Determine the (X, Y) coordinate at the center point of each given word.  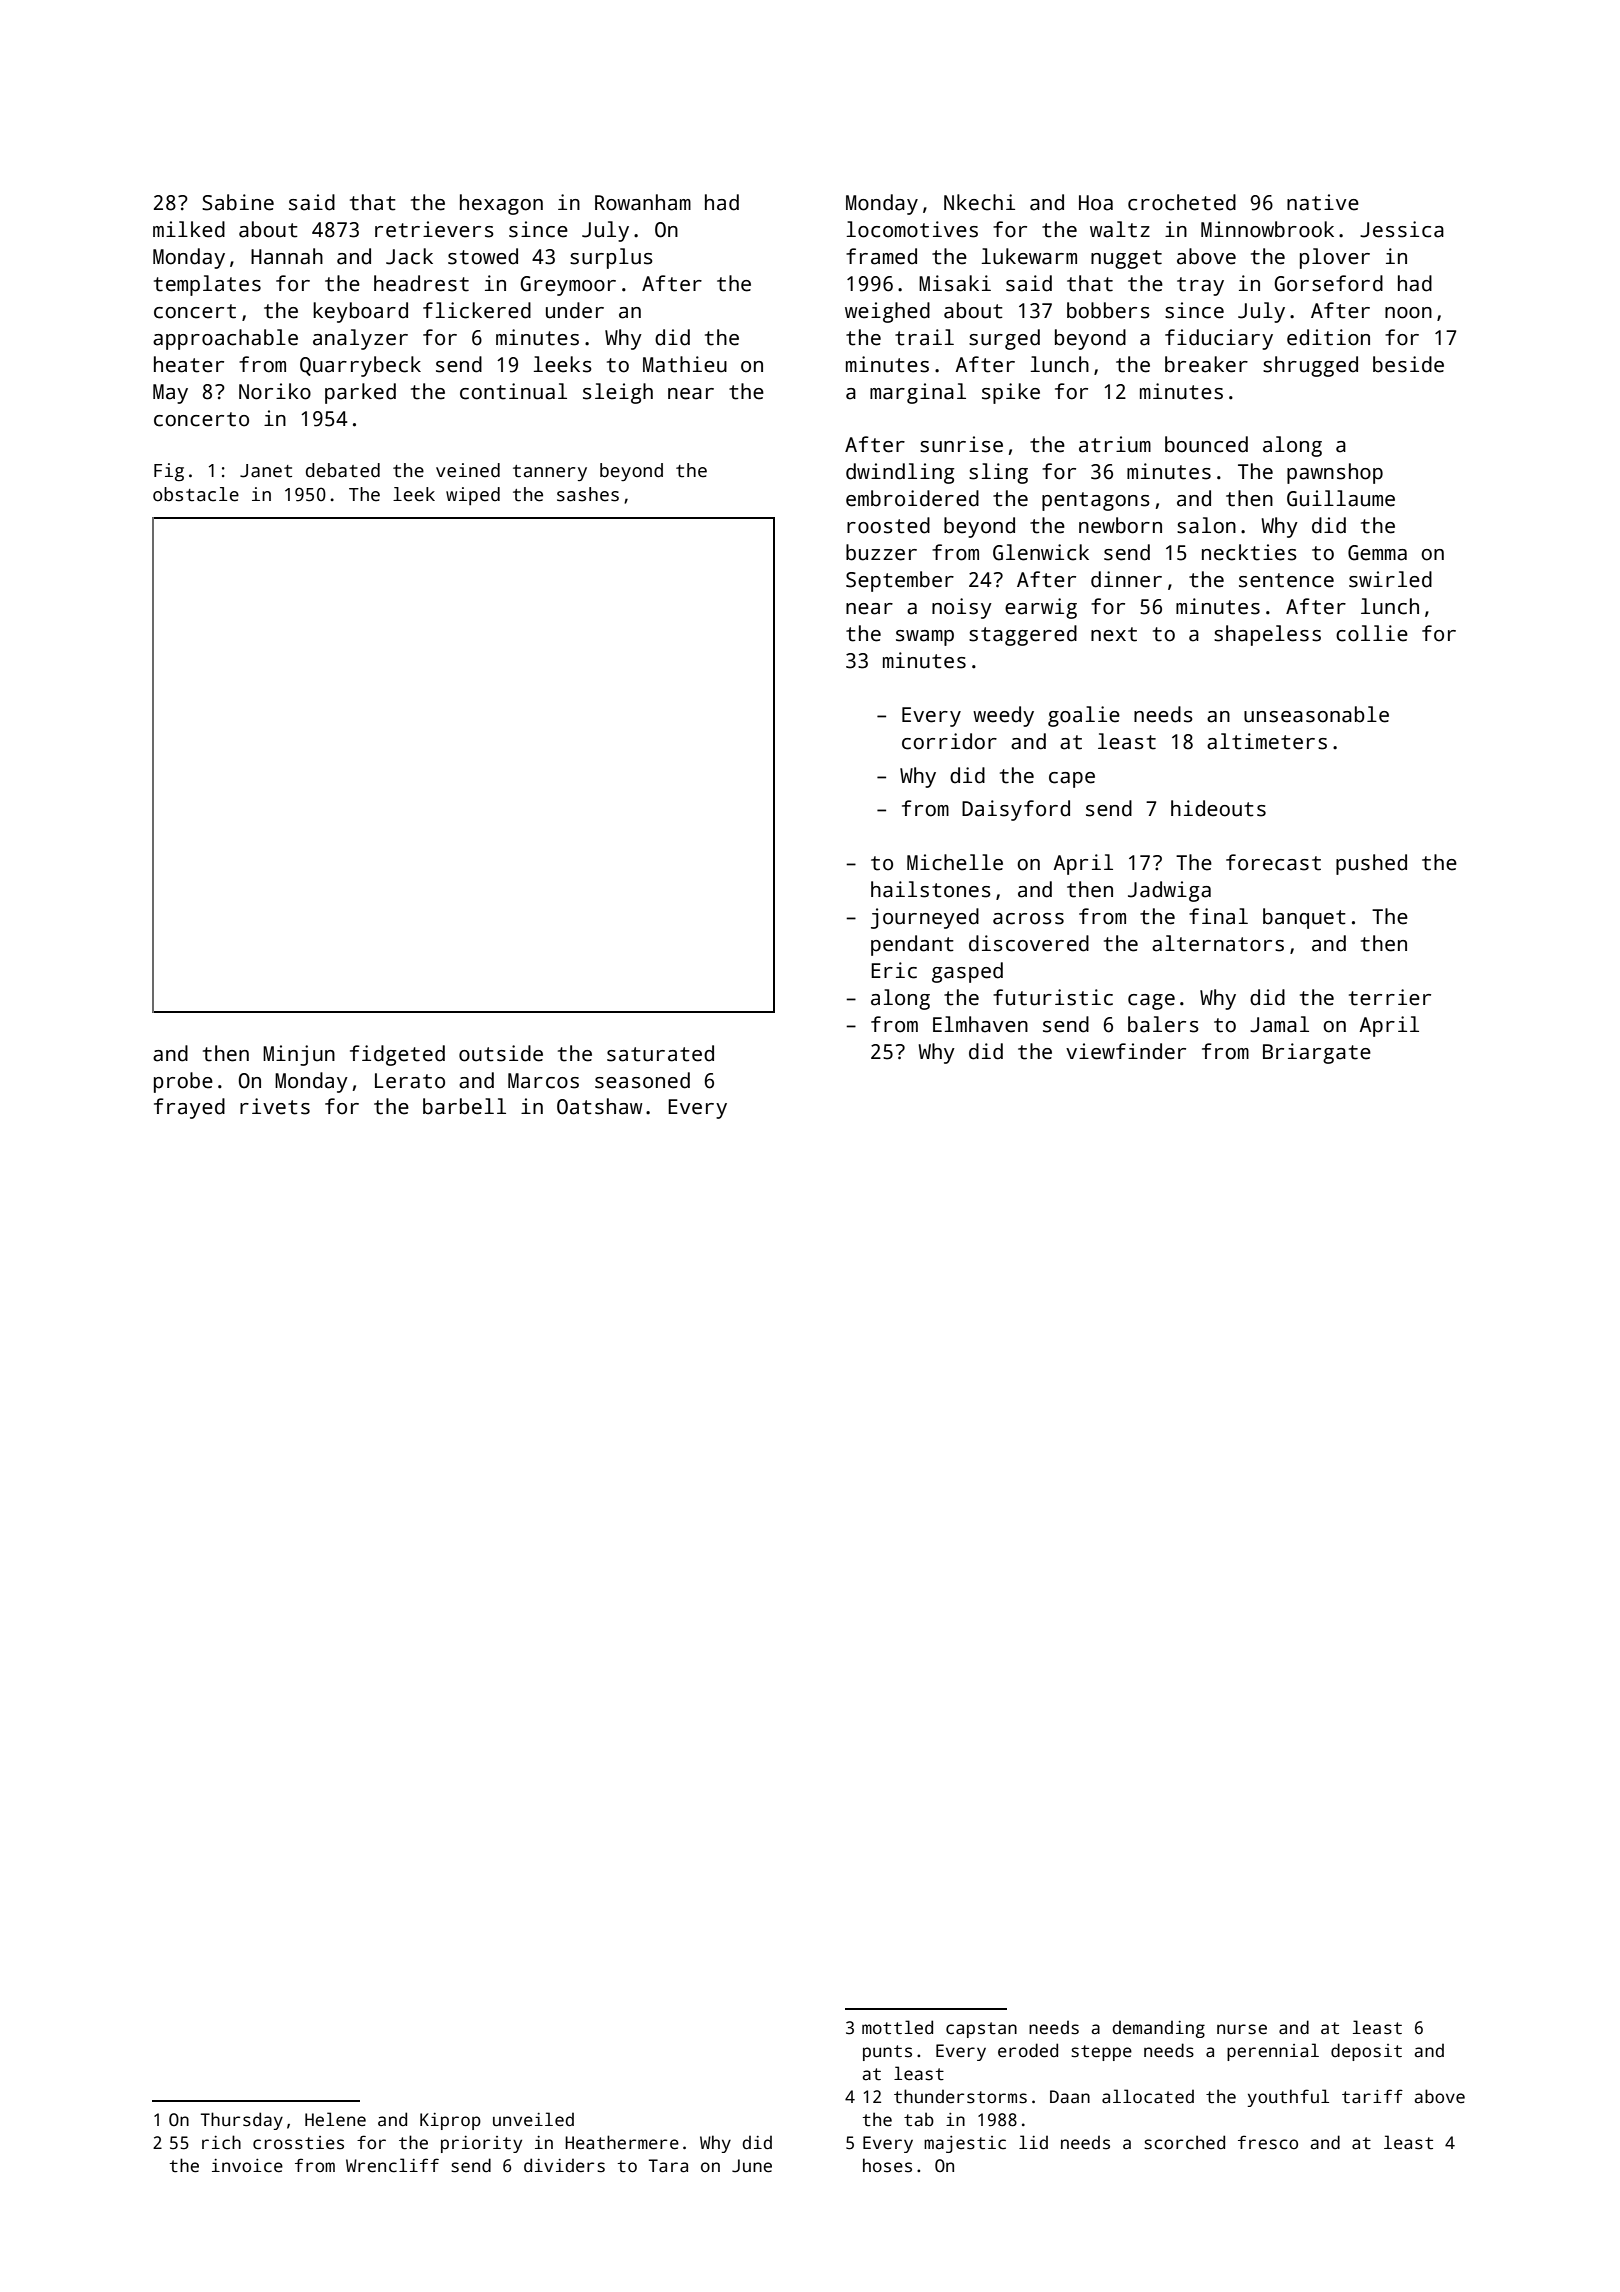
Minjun (299, 1055)
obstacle (196, 494)
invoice (247, 2166)
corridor (949, 741)
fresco (1268, 2142)
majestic (965, 2144)
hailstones (931, 889)
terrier (1390, 997)
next (1114, 634)
